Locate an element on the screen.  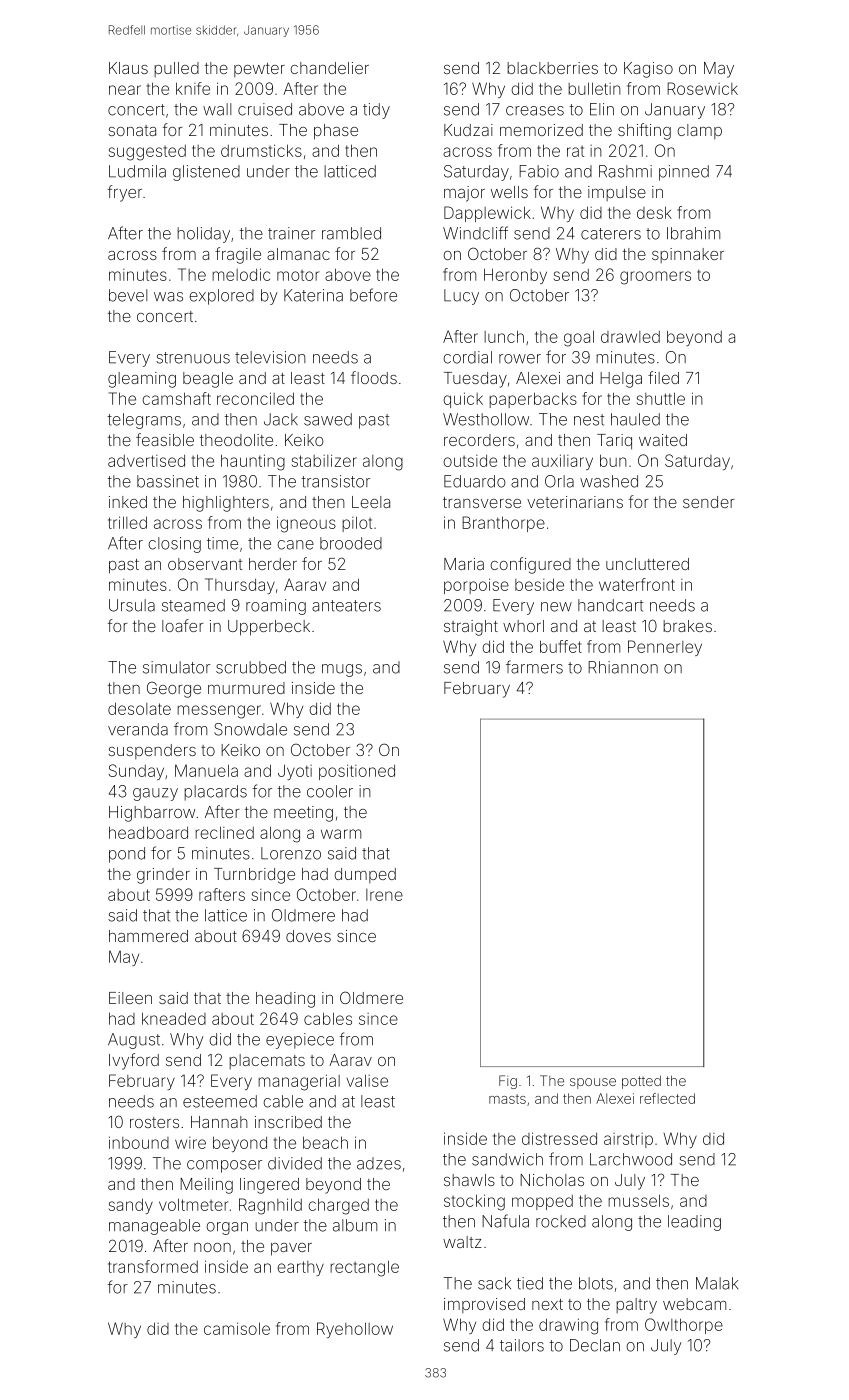
tidy is located at coordinates (376, 111).
